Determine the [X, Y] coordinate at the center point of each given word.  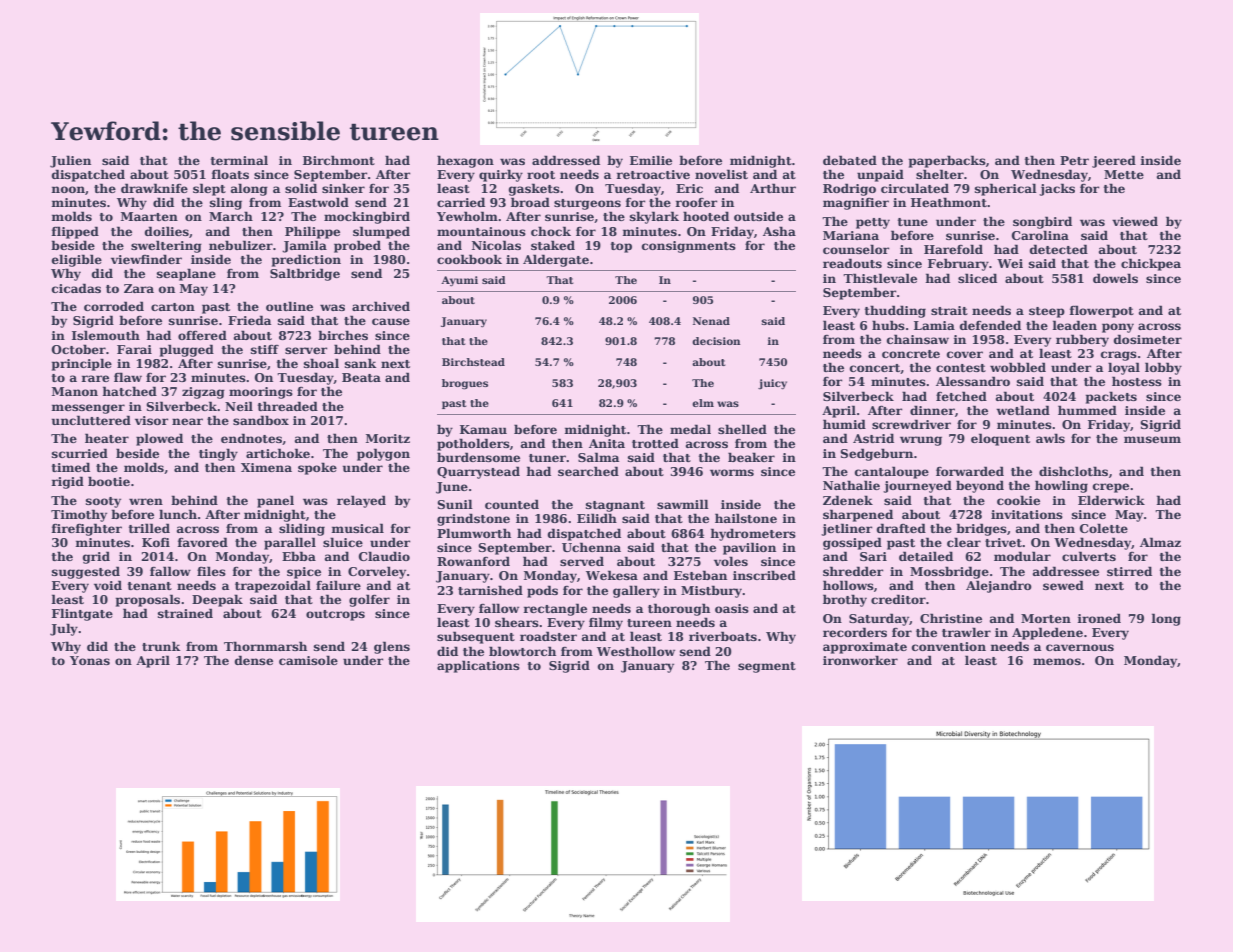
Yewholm [467, 216]
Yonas [90, 660]
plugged [187, 350]
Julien [70, 161]
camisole [308, 660]
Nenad [711, 321]
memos [1057, 661]
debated [850, 160]
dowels [1115, 278]
